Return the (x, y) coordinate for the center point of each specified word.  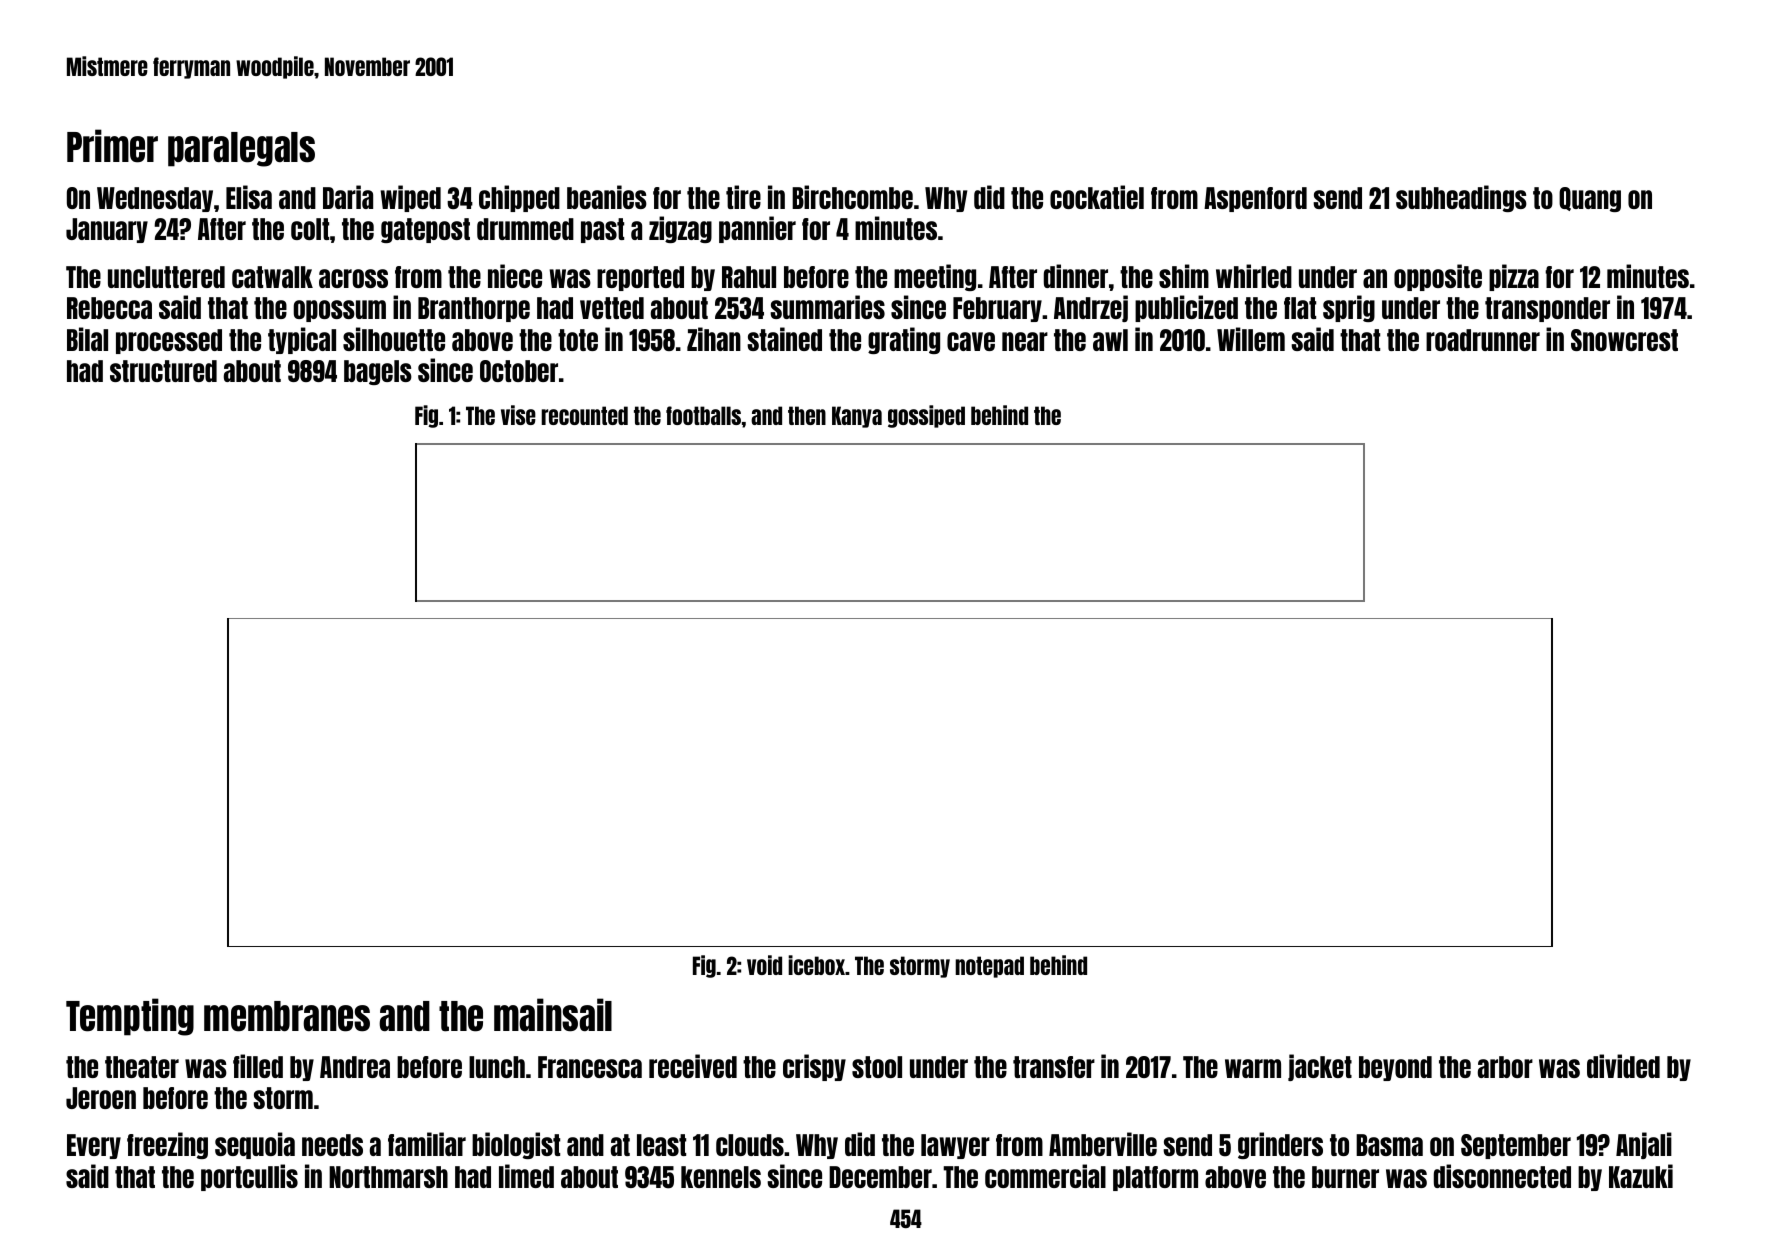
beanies (607, 197)
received (693, 1066)
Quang (1590, 199)
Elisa (249, 197)
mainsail (553, 1015)
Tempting (130, 1017)
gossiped (926, 416)
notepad (989, 967)
